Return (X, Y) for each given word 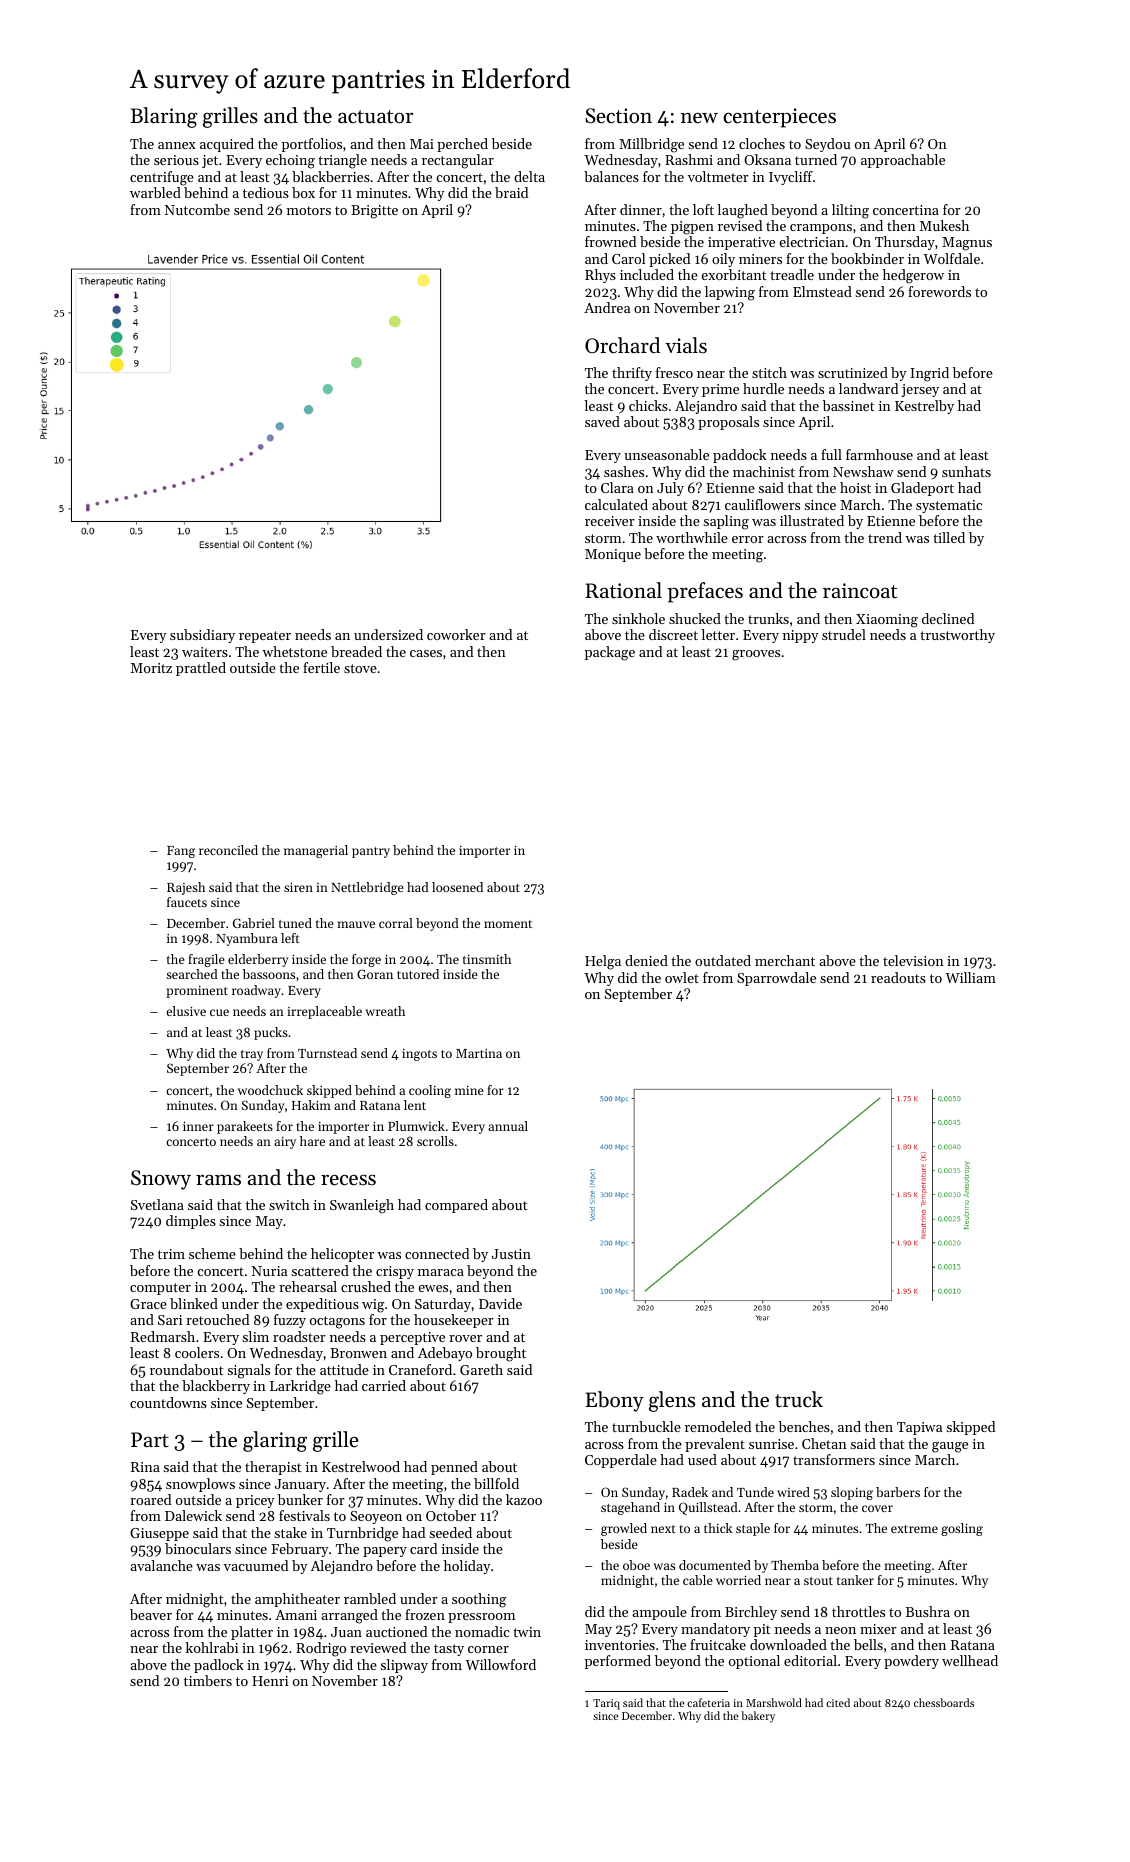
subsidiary (202, 636)
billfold (496, 1483)
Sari (170, 1320)
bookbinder (867, 258)
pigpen (692, 228)
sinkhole (638, 618)
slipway (404, 1666)
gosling (962, 1529)
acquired (227, 145)
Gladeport (922, 489)
